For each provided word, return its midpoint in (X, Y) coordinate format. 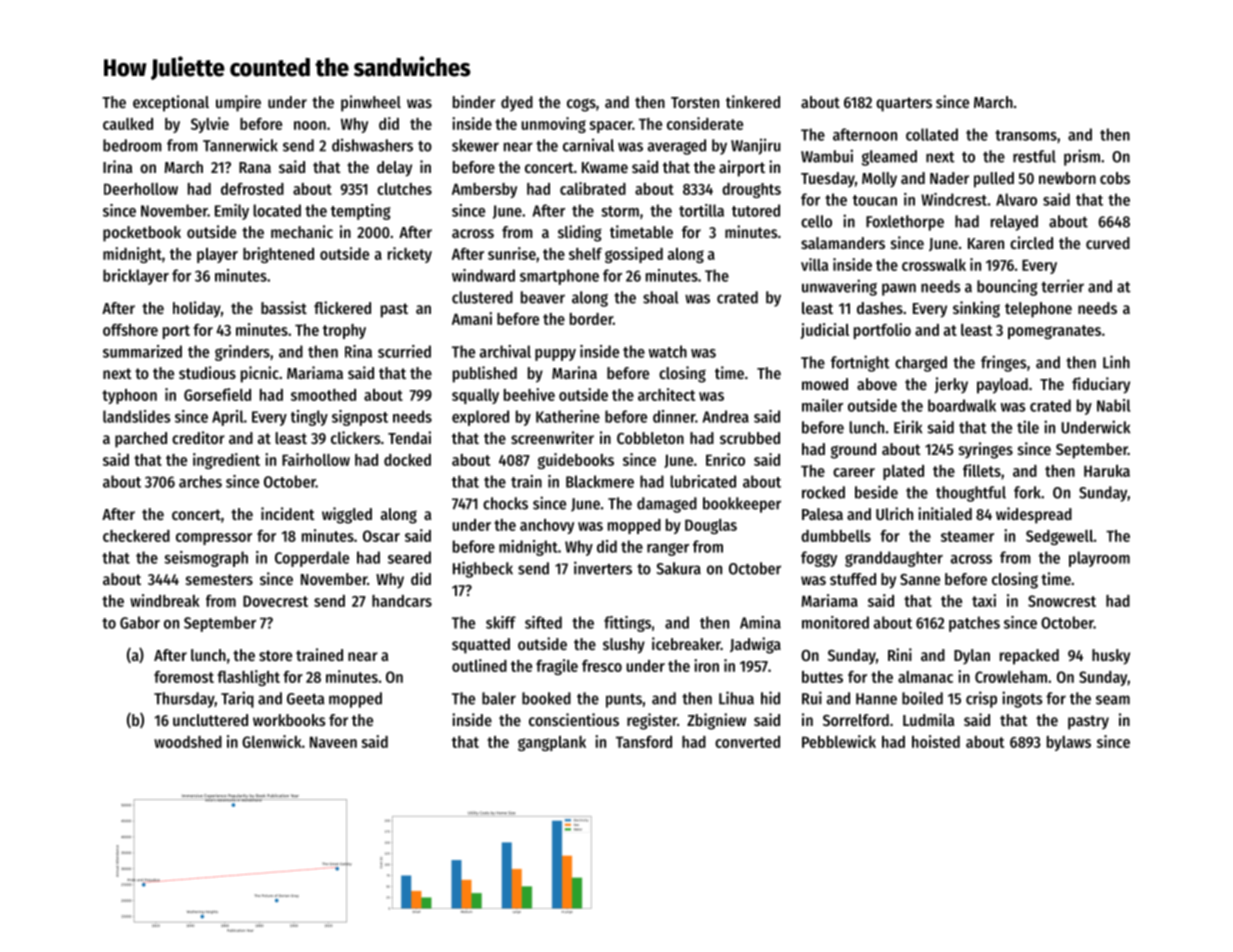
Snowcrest (1062, 601)
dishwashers (372, 145)
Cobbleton (650, 438)
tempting (361, 212)
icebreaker (686, 643)
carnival (588, 145)
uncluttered (210, 720)
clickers (356, 437)
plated (903, 472)
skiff (501, 622)
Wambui (827, 156)
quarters (904, 104)
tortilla (701, 210)
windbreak (165, 600)
